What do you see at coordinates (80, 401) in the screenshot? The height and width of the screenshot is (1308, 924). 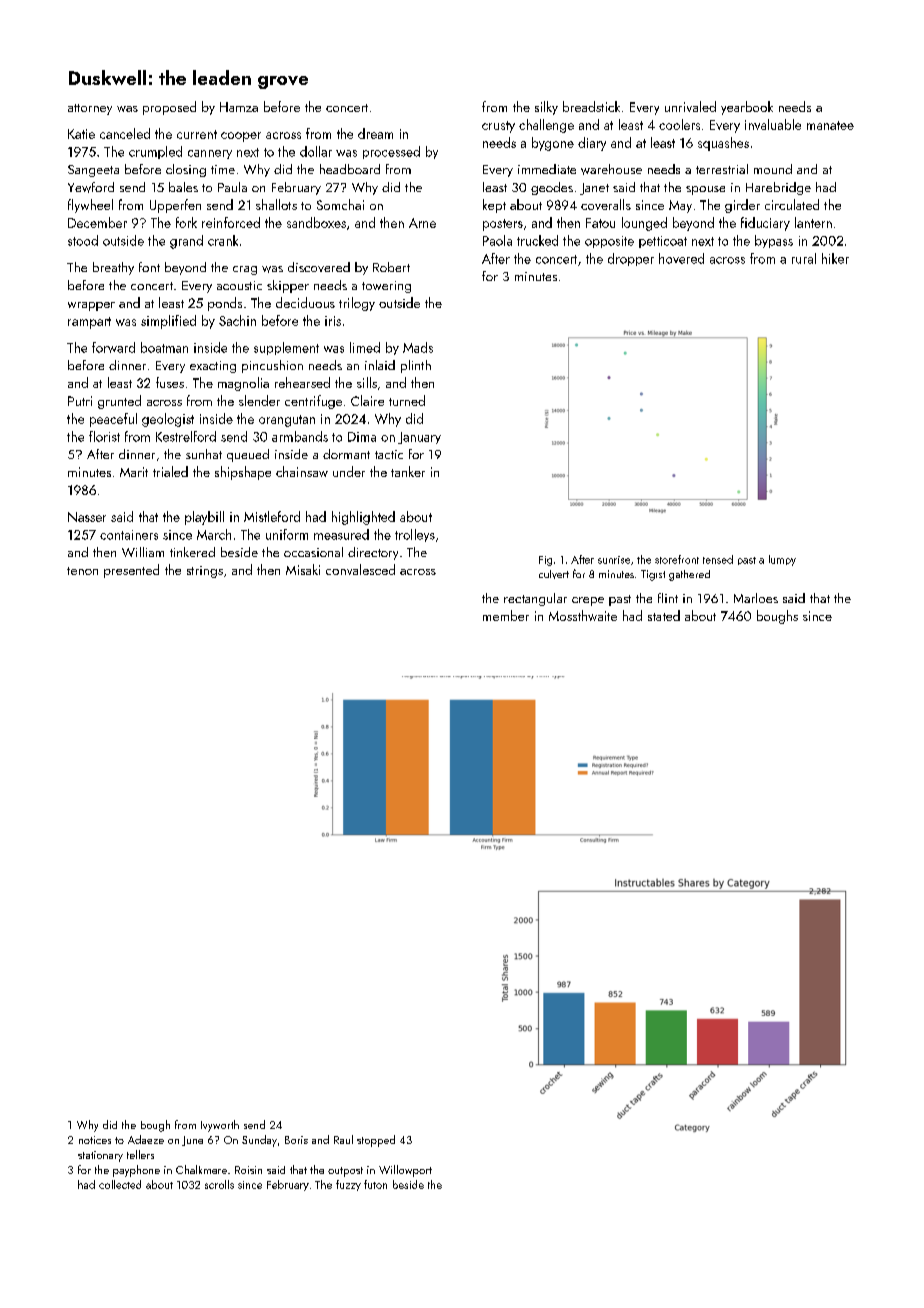 I see `Putri` at bounding box center [80, 401].
